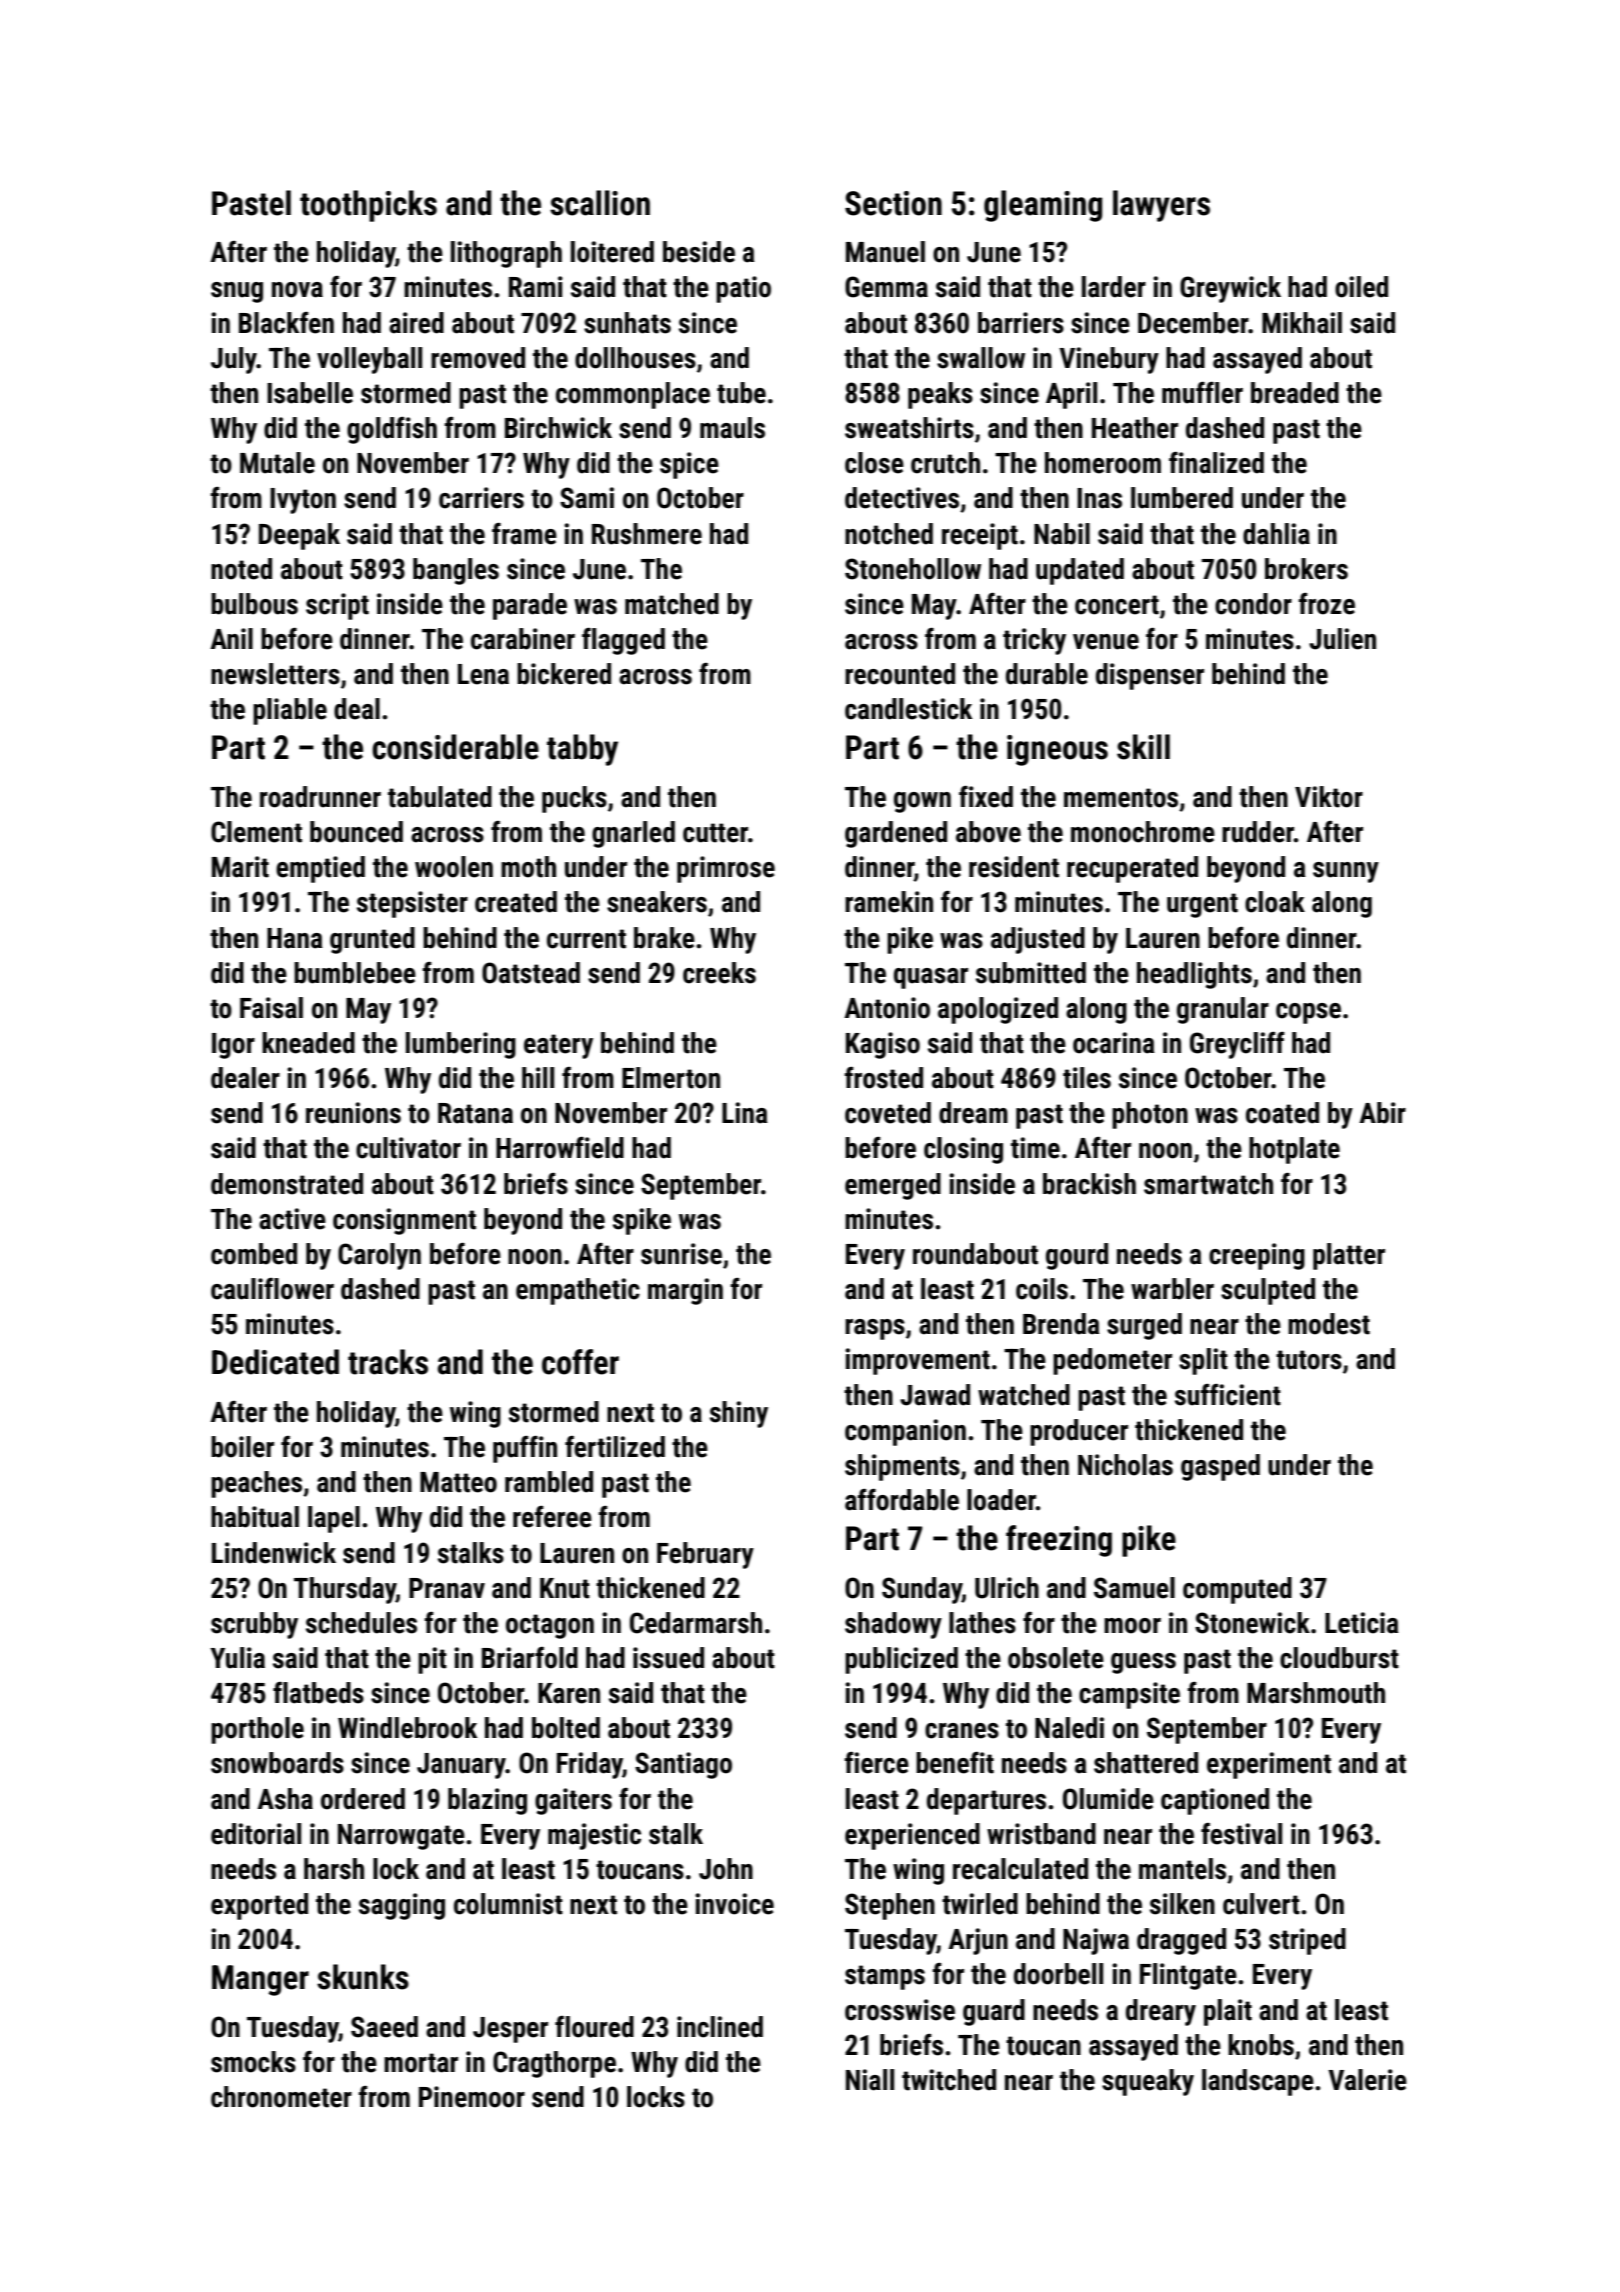 This document has height=2292, width=1620. What do you see at coordinates (739, 1414) in the document?
I see `shiny` at bounding box center [739, 1414].
